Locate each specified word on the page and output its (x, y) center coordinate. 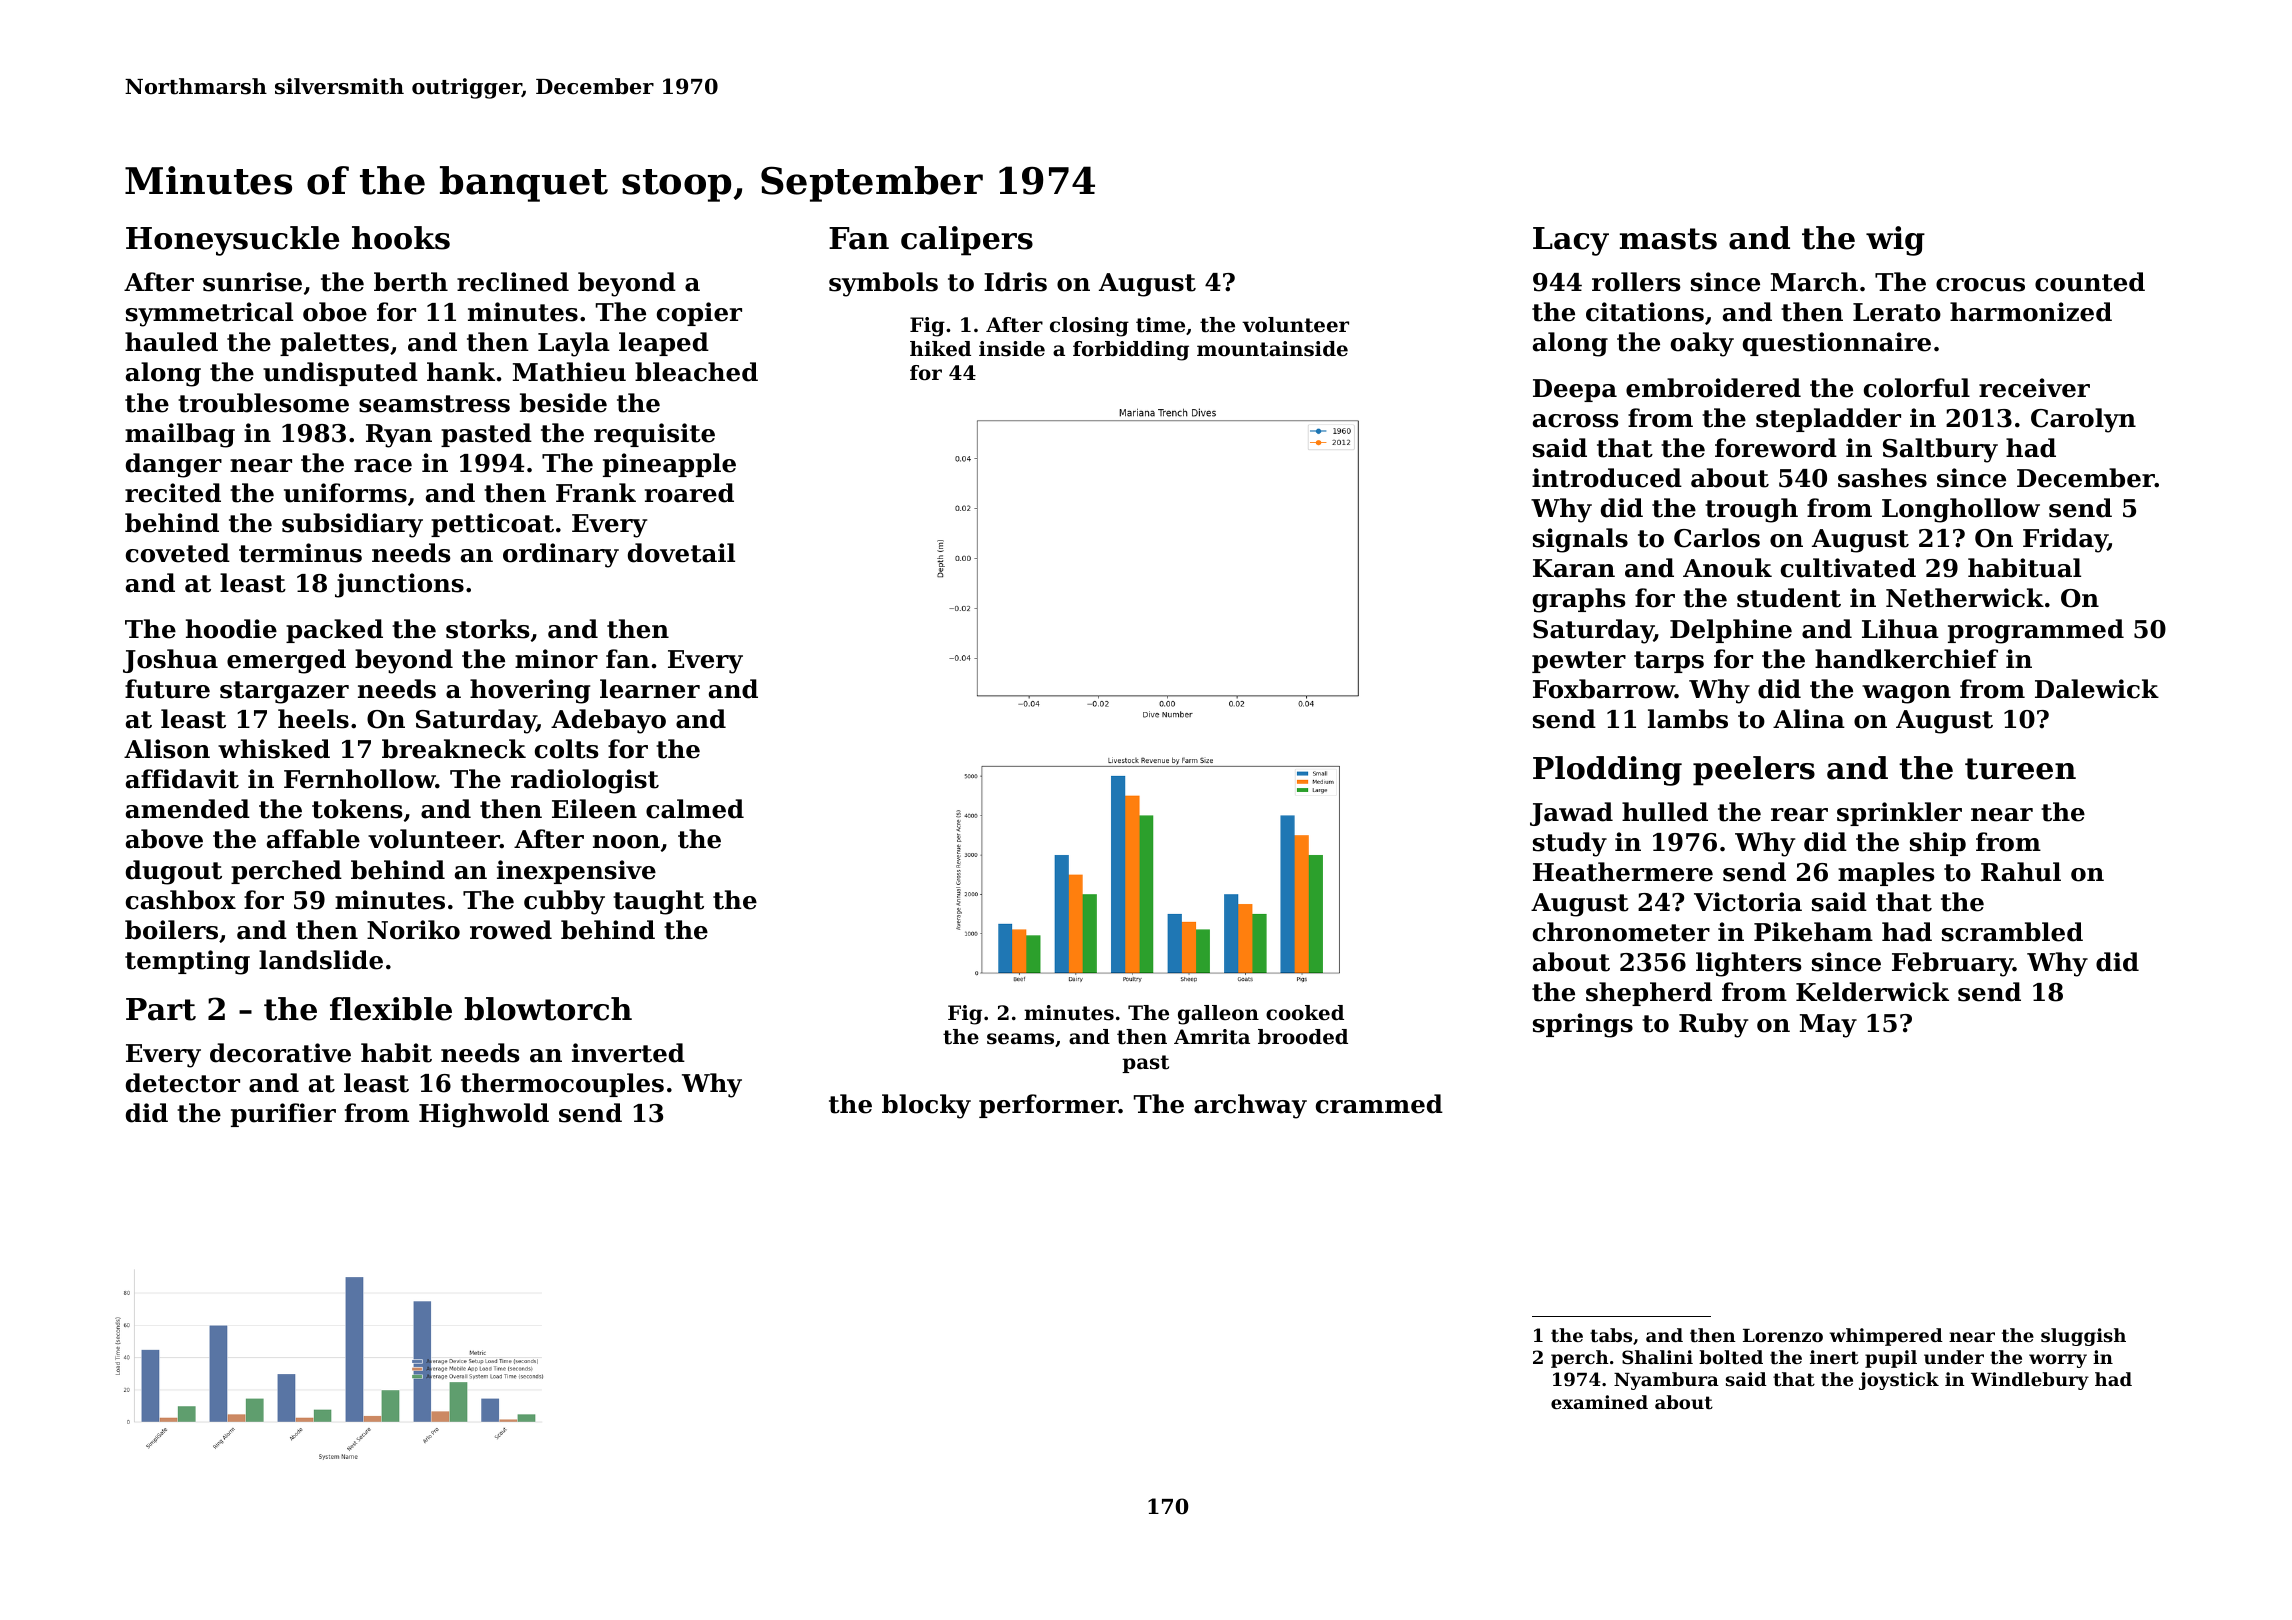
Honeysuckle (232, 241)
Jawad (1571, 814)
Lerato (1897, 312)
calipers (967, 241)
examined (1599, 1402)
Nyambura (1666, 1381)
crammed (1379, 1104)
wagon (1906, 694)
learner (650, 689)
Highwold (484, 1115)
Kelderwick (1872, 992)
